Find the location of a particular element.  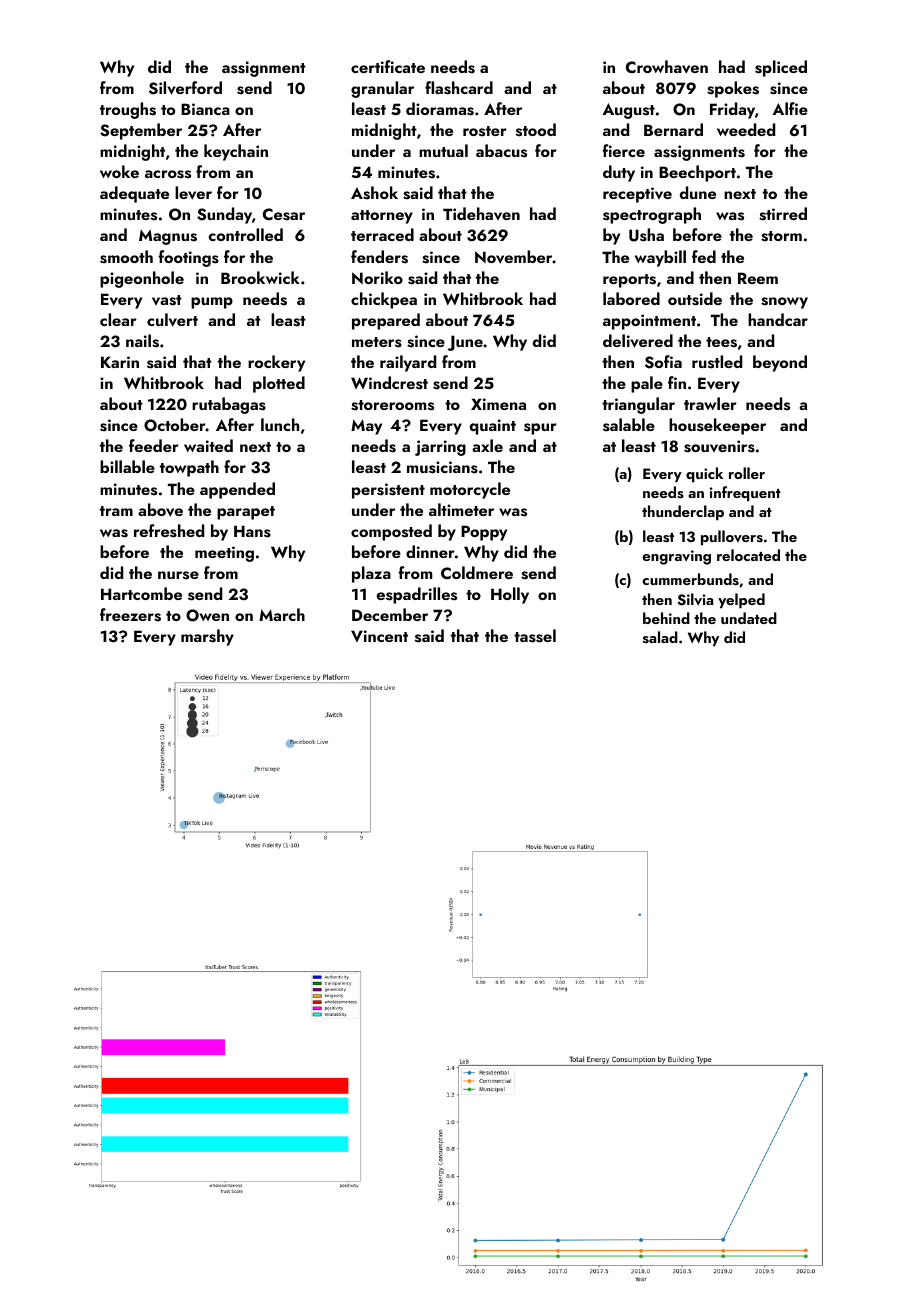

motorcycle is located at coordinates (470, 490).
